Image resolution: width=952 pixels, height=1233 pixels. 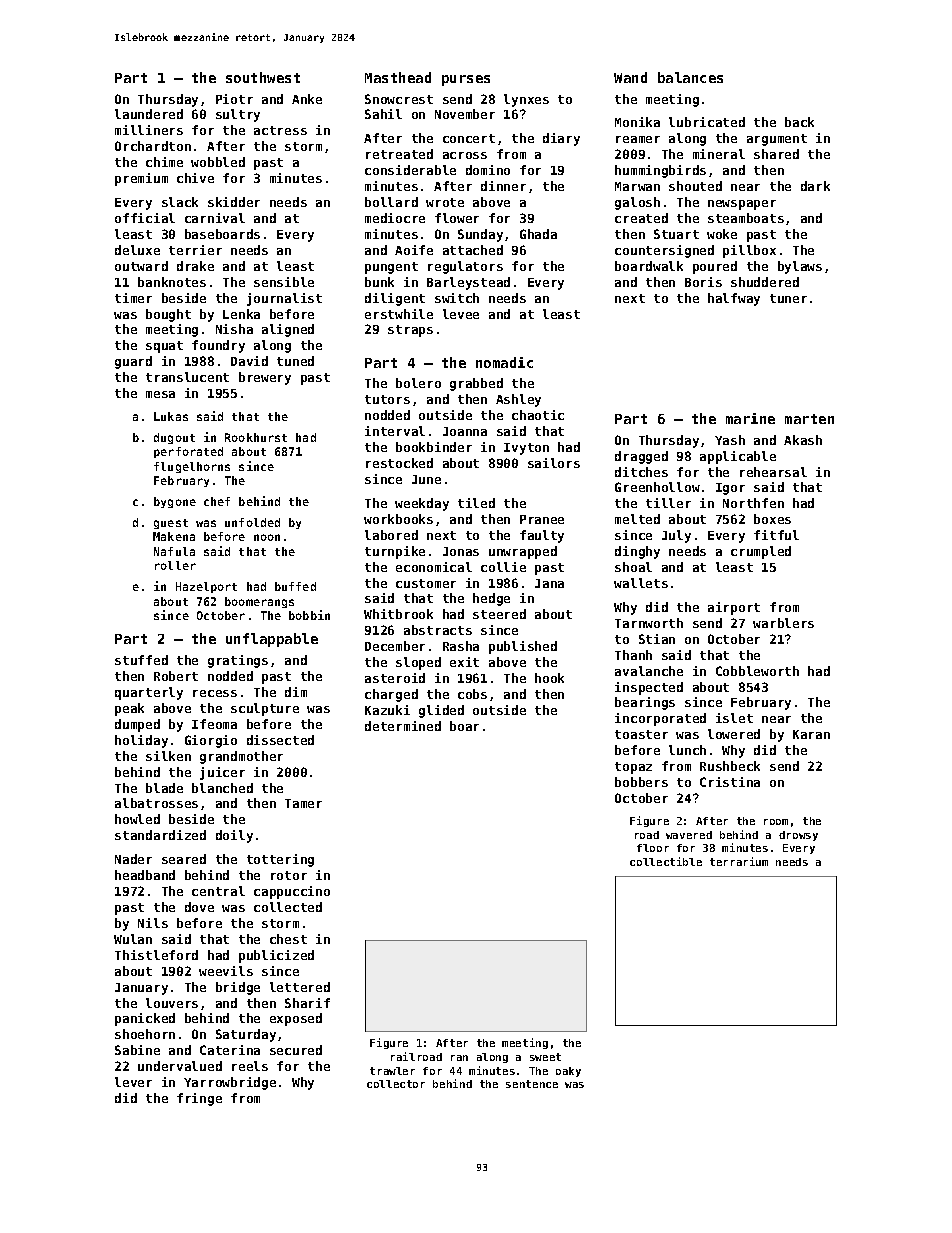 I want to click on Ifeoma, so click(x=214, y=724).
